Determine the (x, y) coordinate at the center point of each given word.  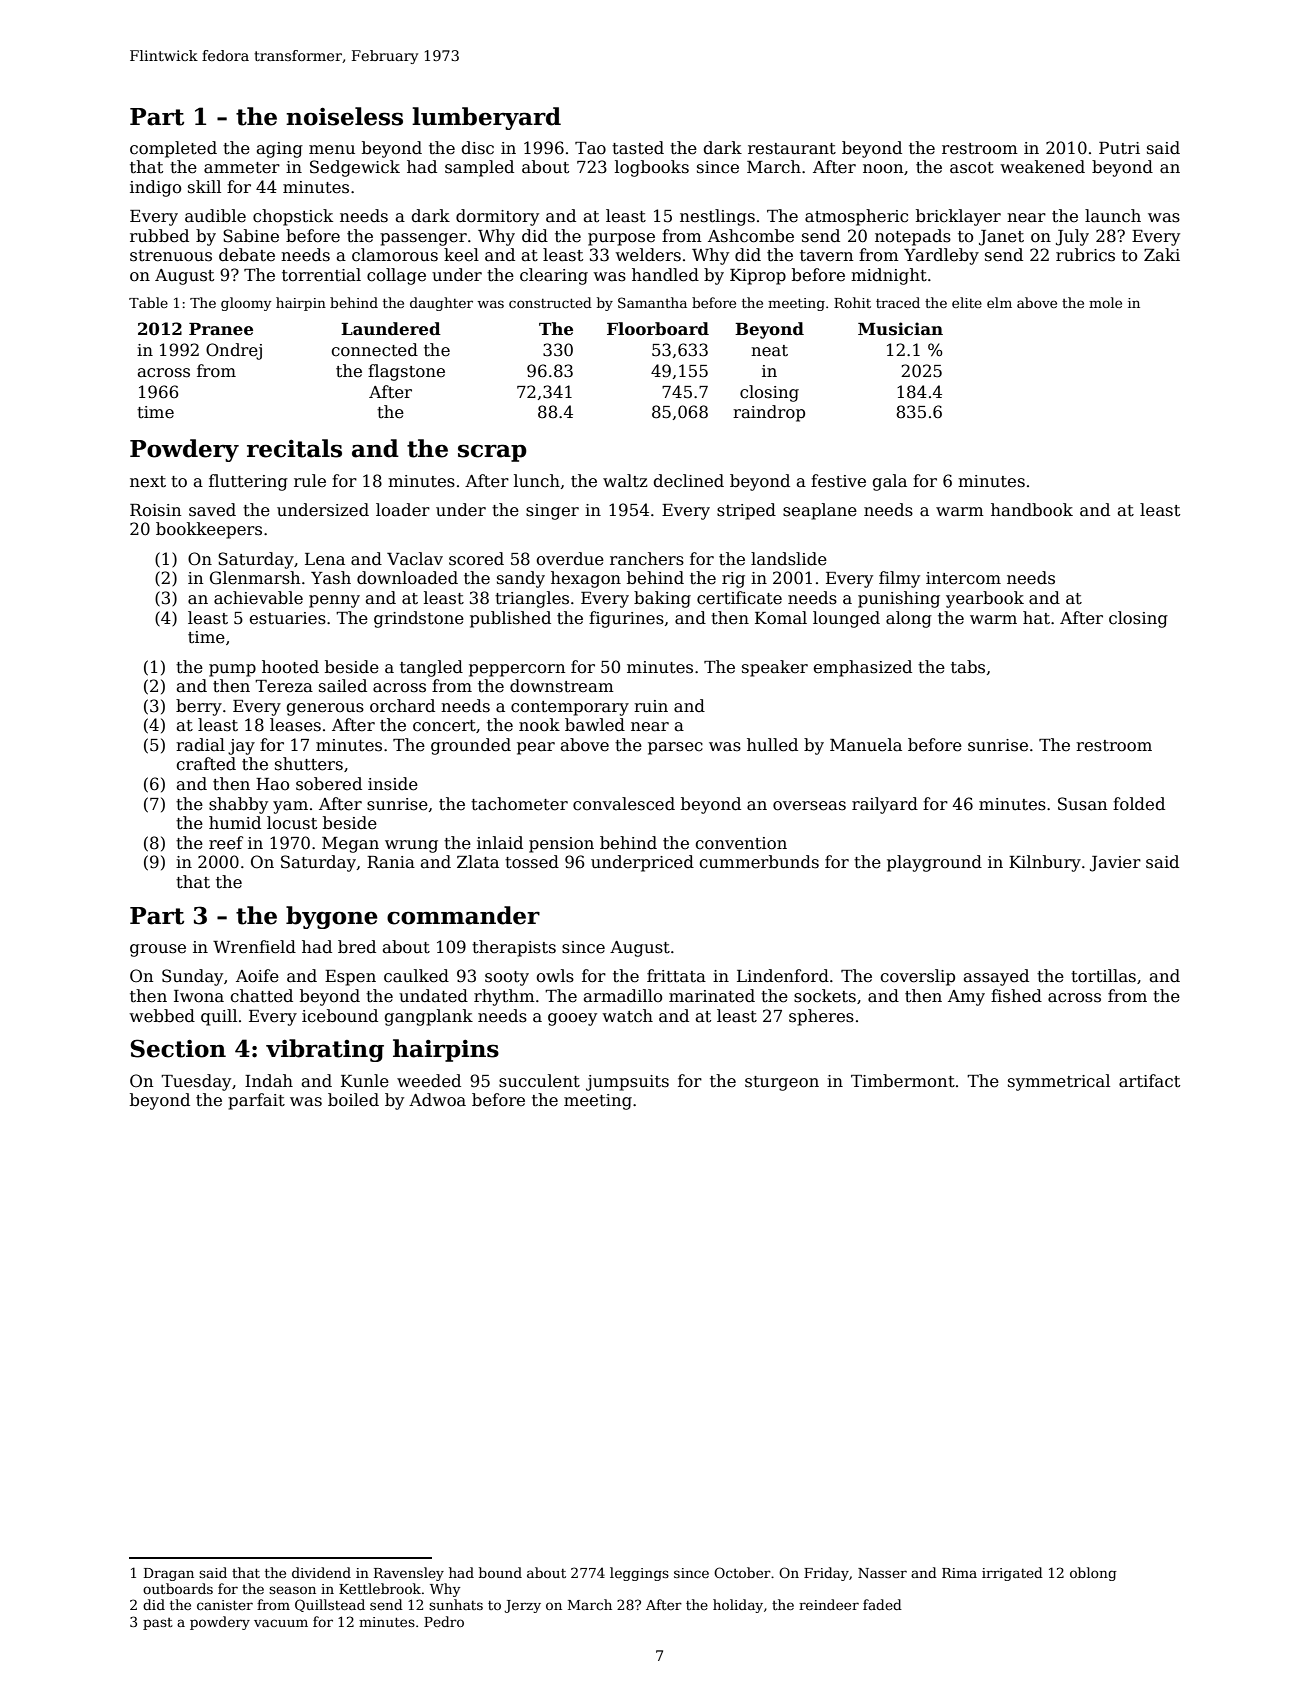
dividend (321, 1572)
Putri (1119, 148)
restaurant (792, 149)
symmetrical (1059, 1082)
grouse (158, 950)
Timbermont (903, 1081)
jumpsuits (627, 1083)
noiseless (344, 116)
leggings (639, 1574)
